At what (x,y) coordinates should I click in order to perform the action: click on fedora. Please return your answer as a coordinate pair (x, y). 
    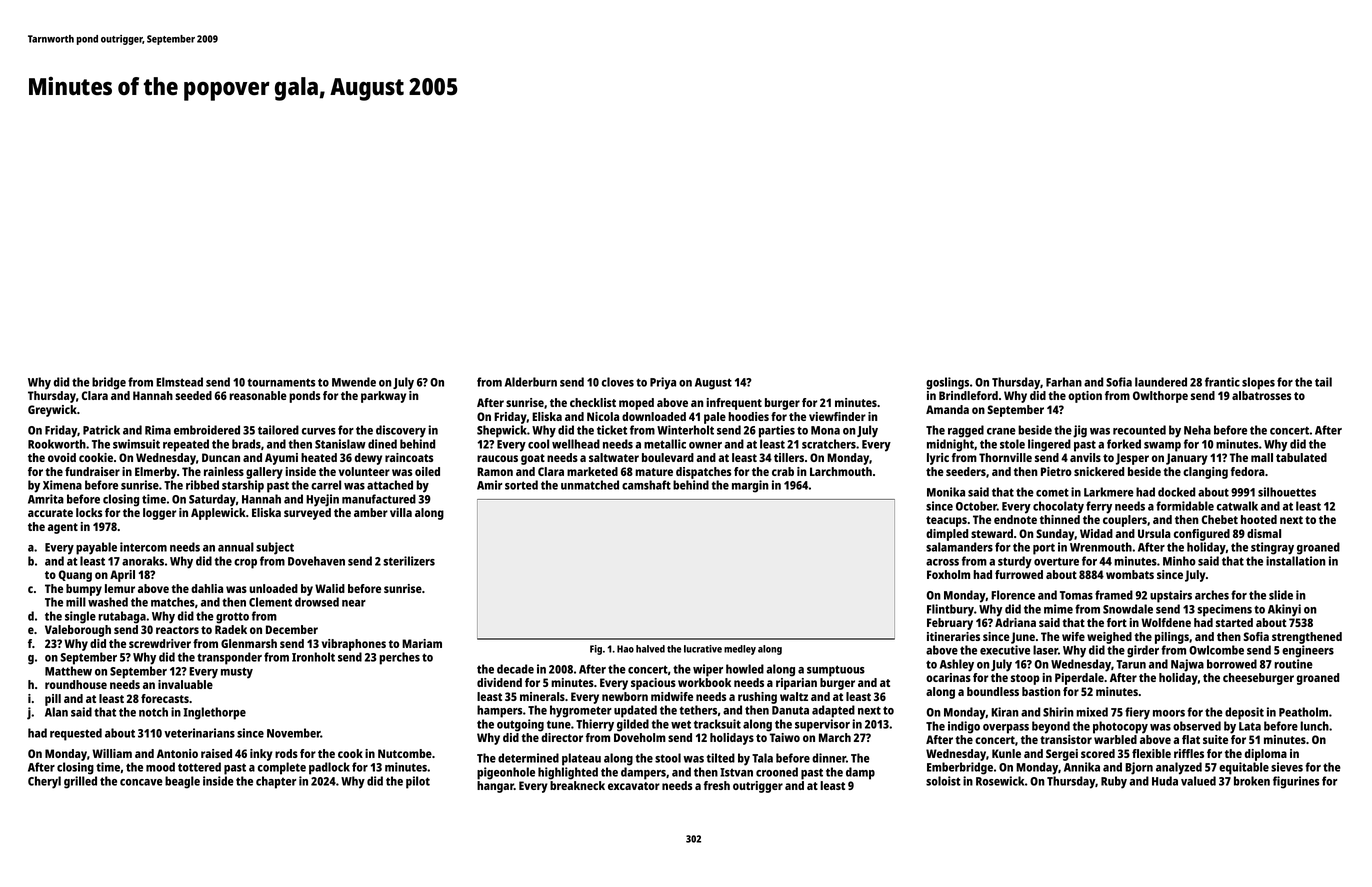
    Looking at the image, I should click on (1248, 471).
